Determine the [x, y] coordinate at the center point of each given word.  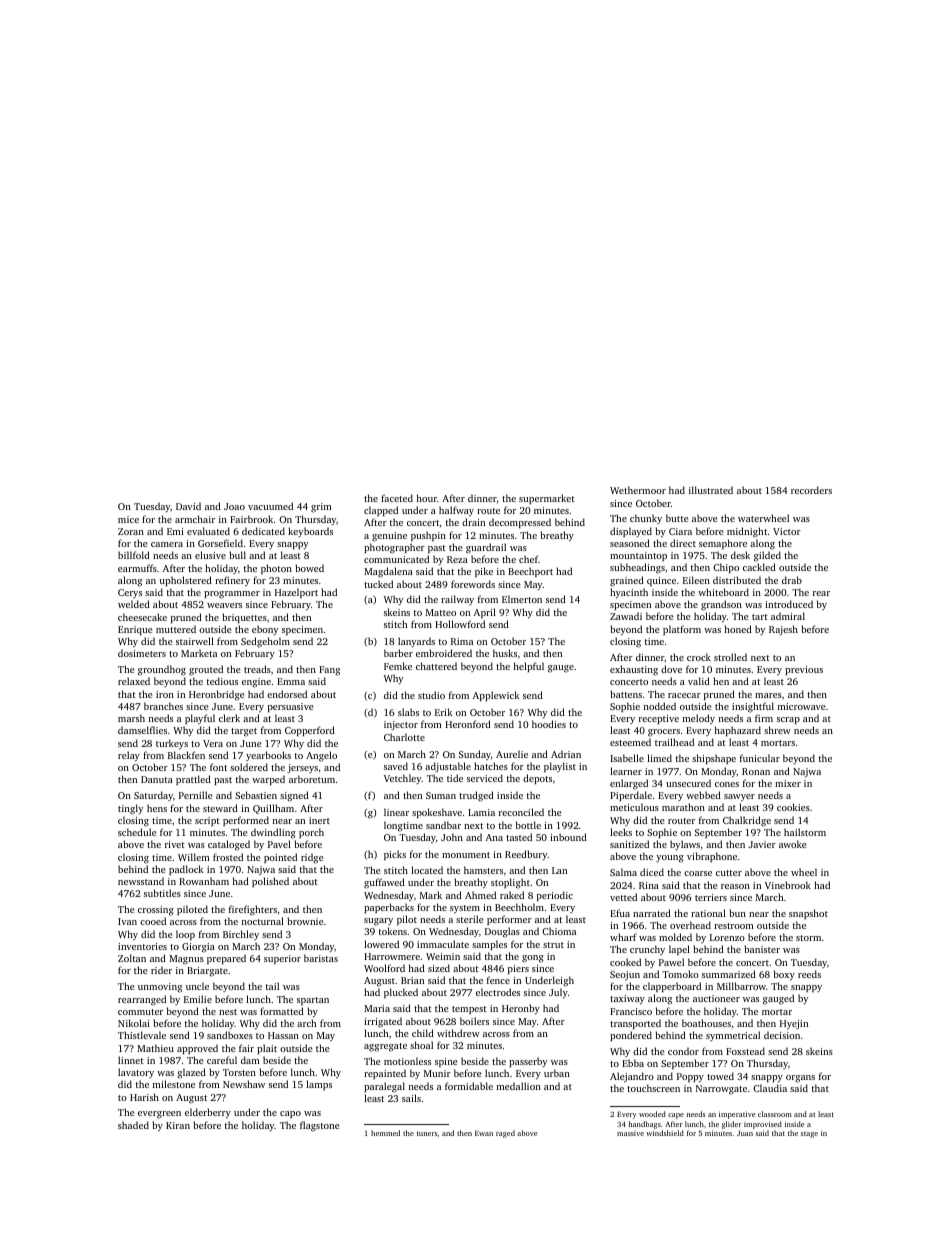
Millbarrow [741, 986]
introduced [789, 604]
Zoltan [132, 958]
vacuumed [270, 506]
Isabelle [627, 758]
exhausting [634, 670]
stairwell [195, 641]
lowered [381, 944]
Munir [437, 1073]
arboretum [312, 779]
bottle [528, 825]
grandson [721, 605]
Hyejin [794, 1024]
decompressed [520, 523]
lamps [319, 1085]
